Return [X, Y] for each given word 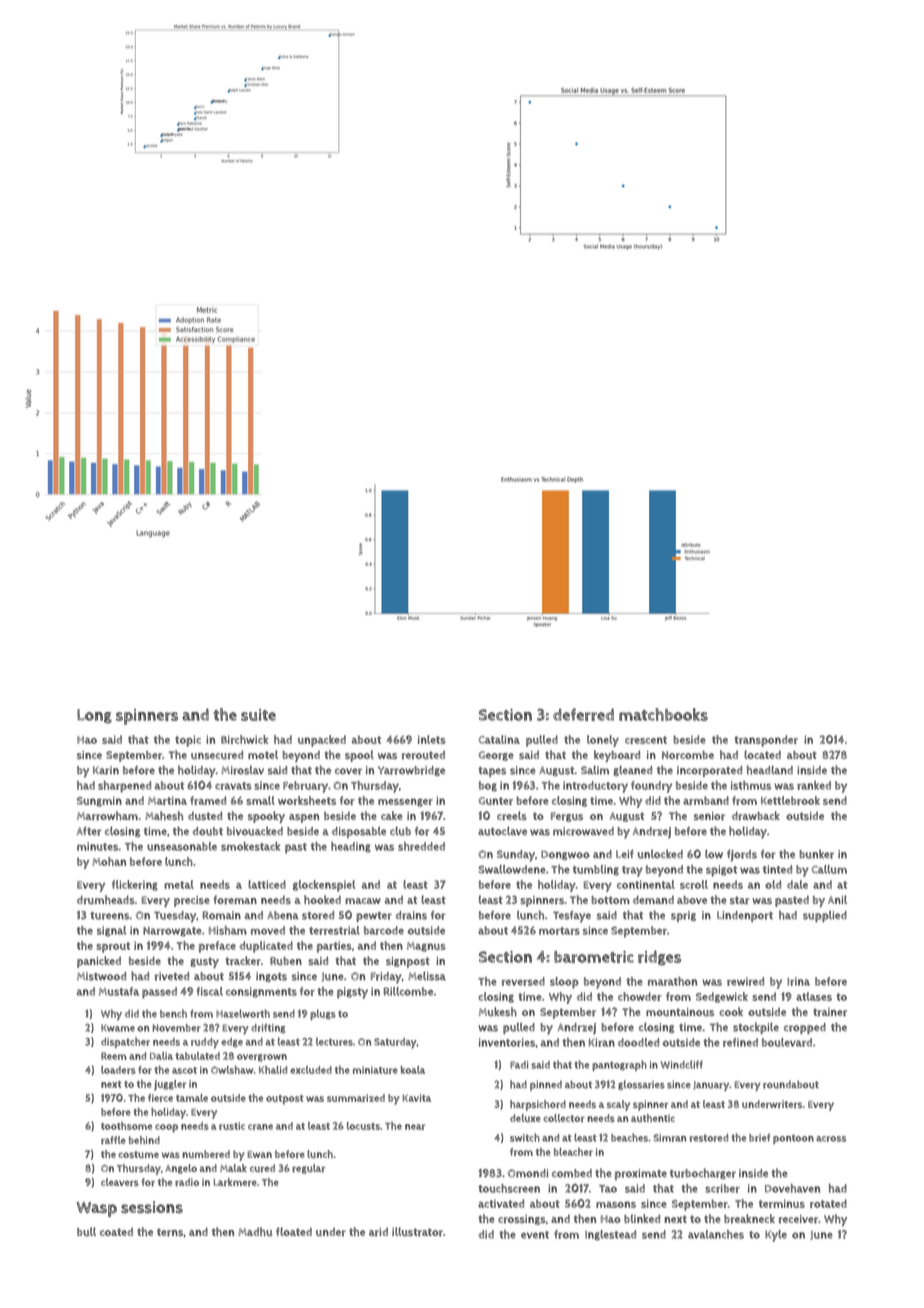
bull [86, 1231]
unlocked [660, 854]
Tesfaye [572, 917]
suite [258, 715]
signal [111, 931]
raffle [113, 1140]
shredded [421, 846]
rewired [745, 981]
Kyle [776, 1236]
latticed [267, 884]
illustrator [417, 1231]
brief [759, 1137]
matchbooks [663, 714]
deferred [583, 714]
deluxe [525, 1118]
